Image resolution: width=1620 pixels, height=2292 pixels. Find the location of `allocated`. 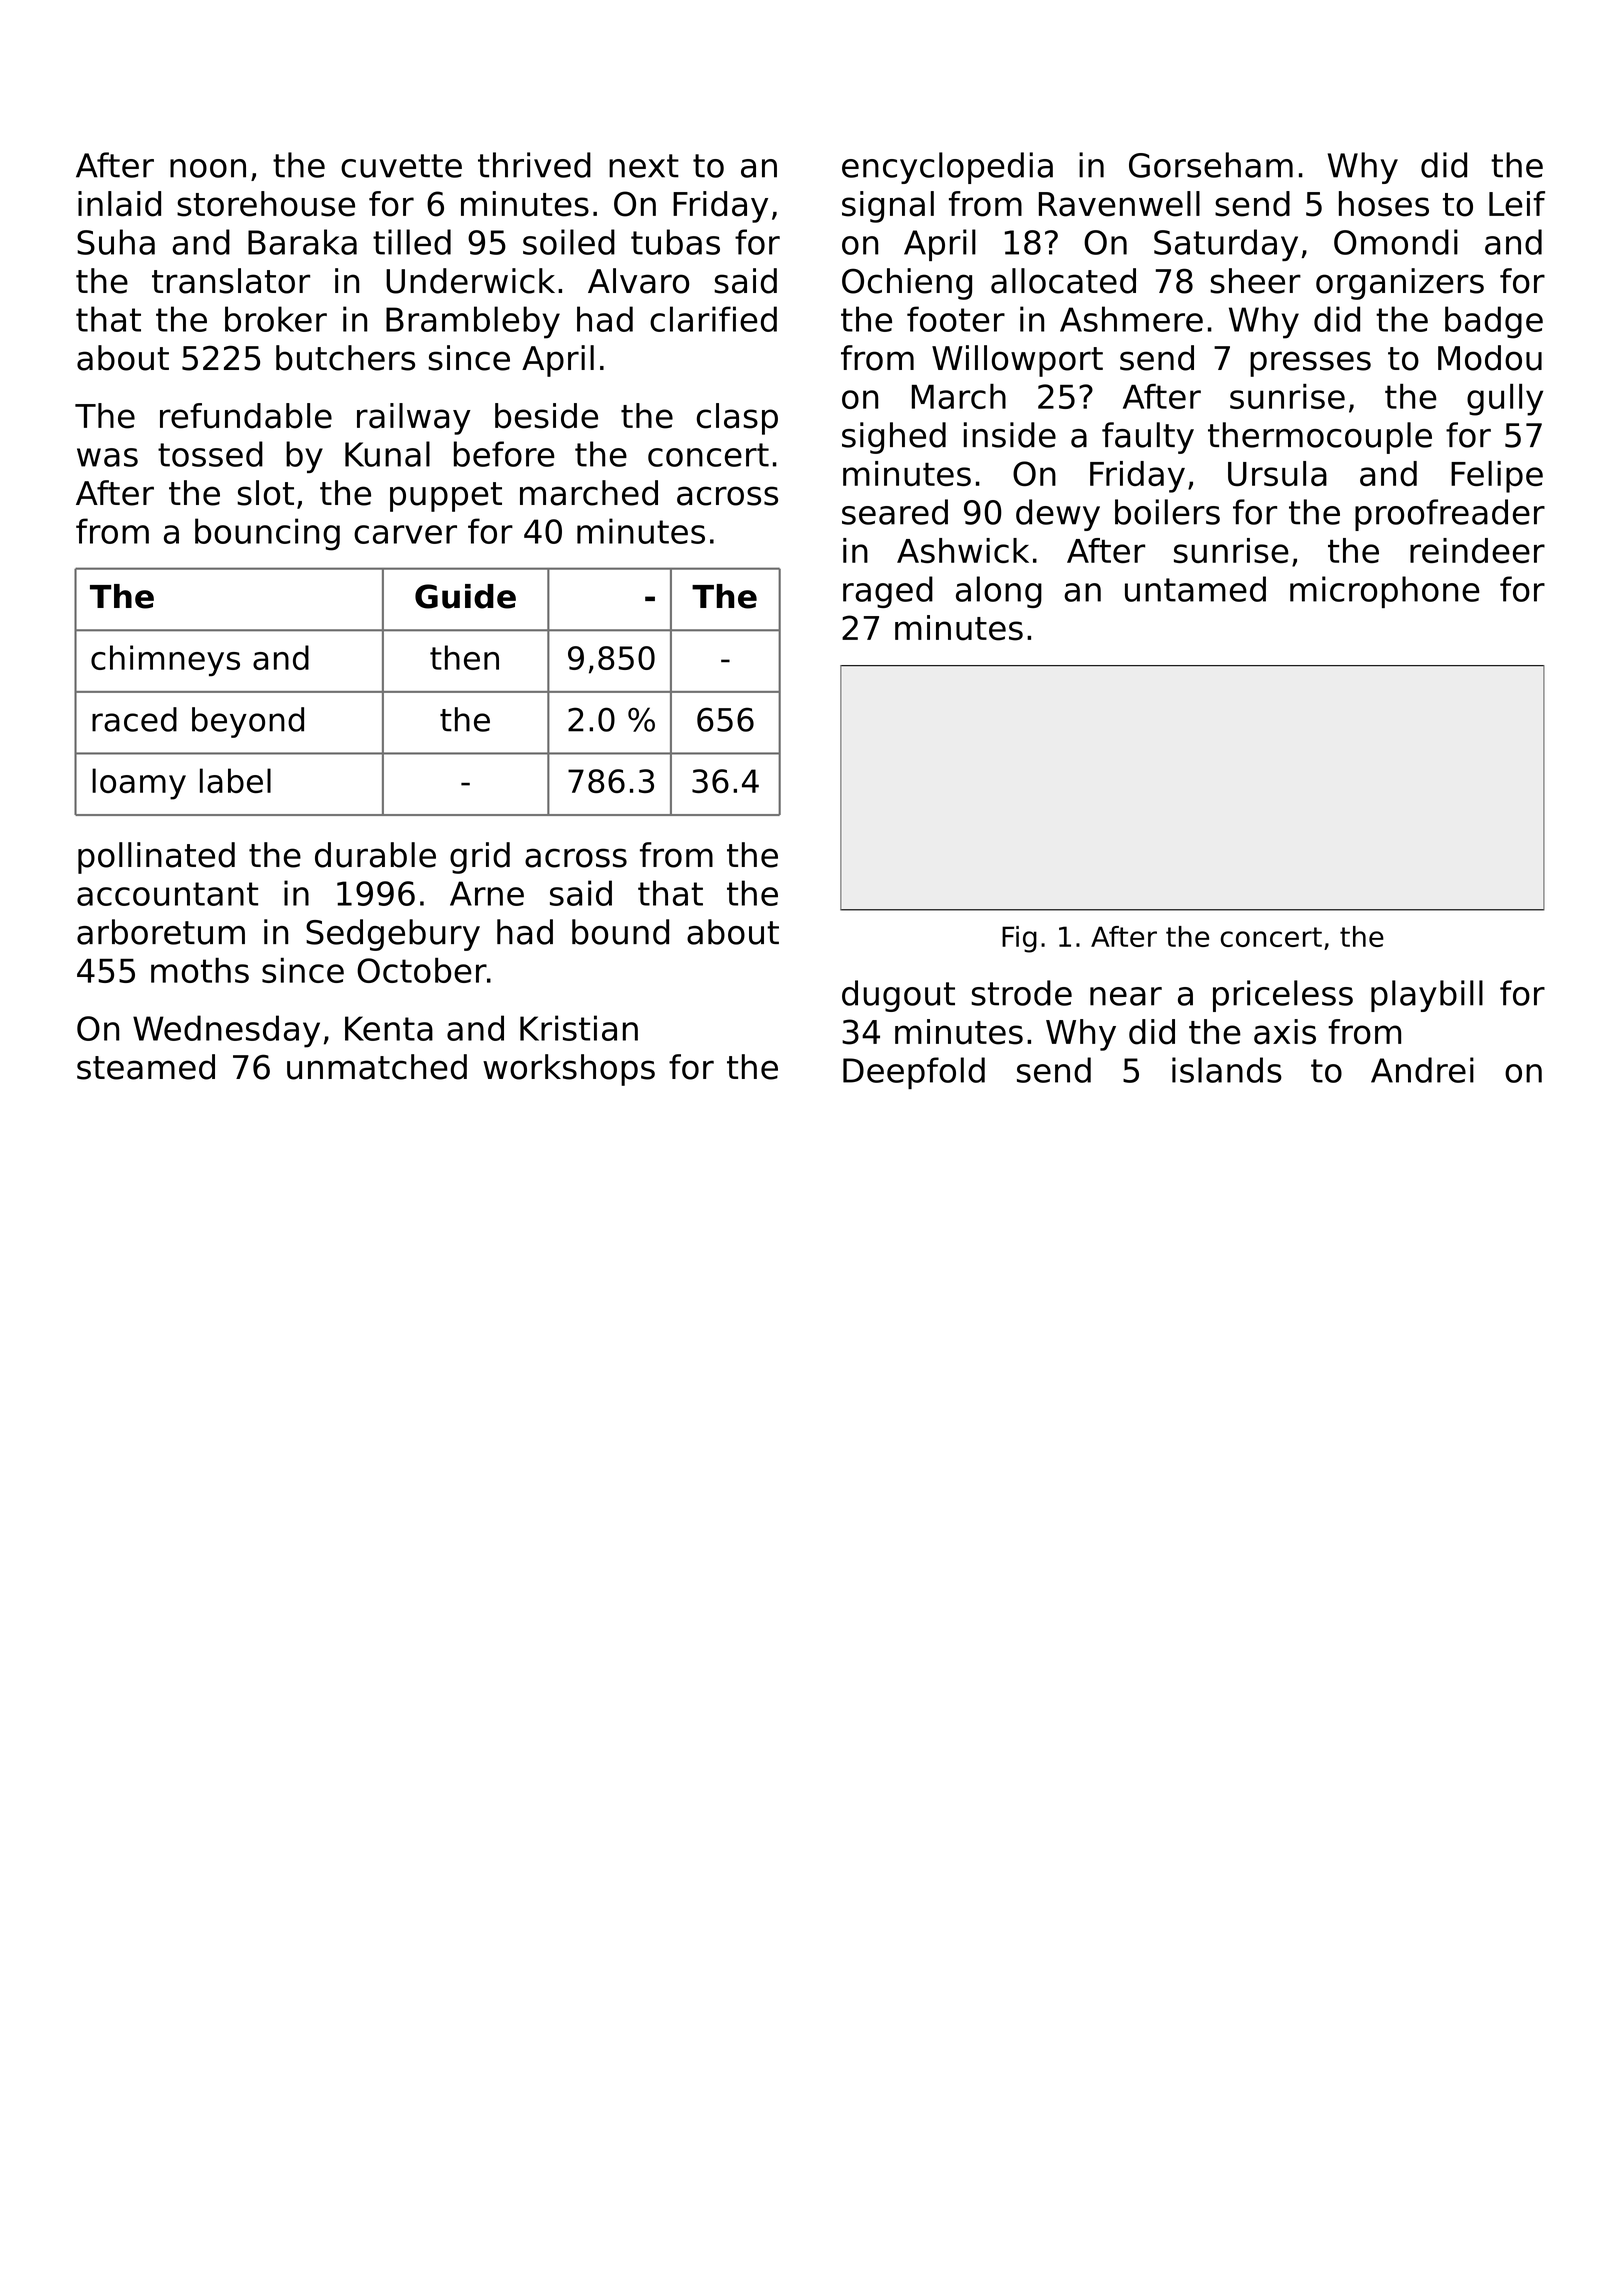

allocated is located at coordinates (1063, 281).
